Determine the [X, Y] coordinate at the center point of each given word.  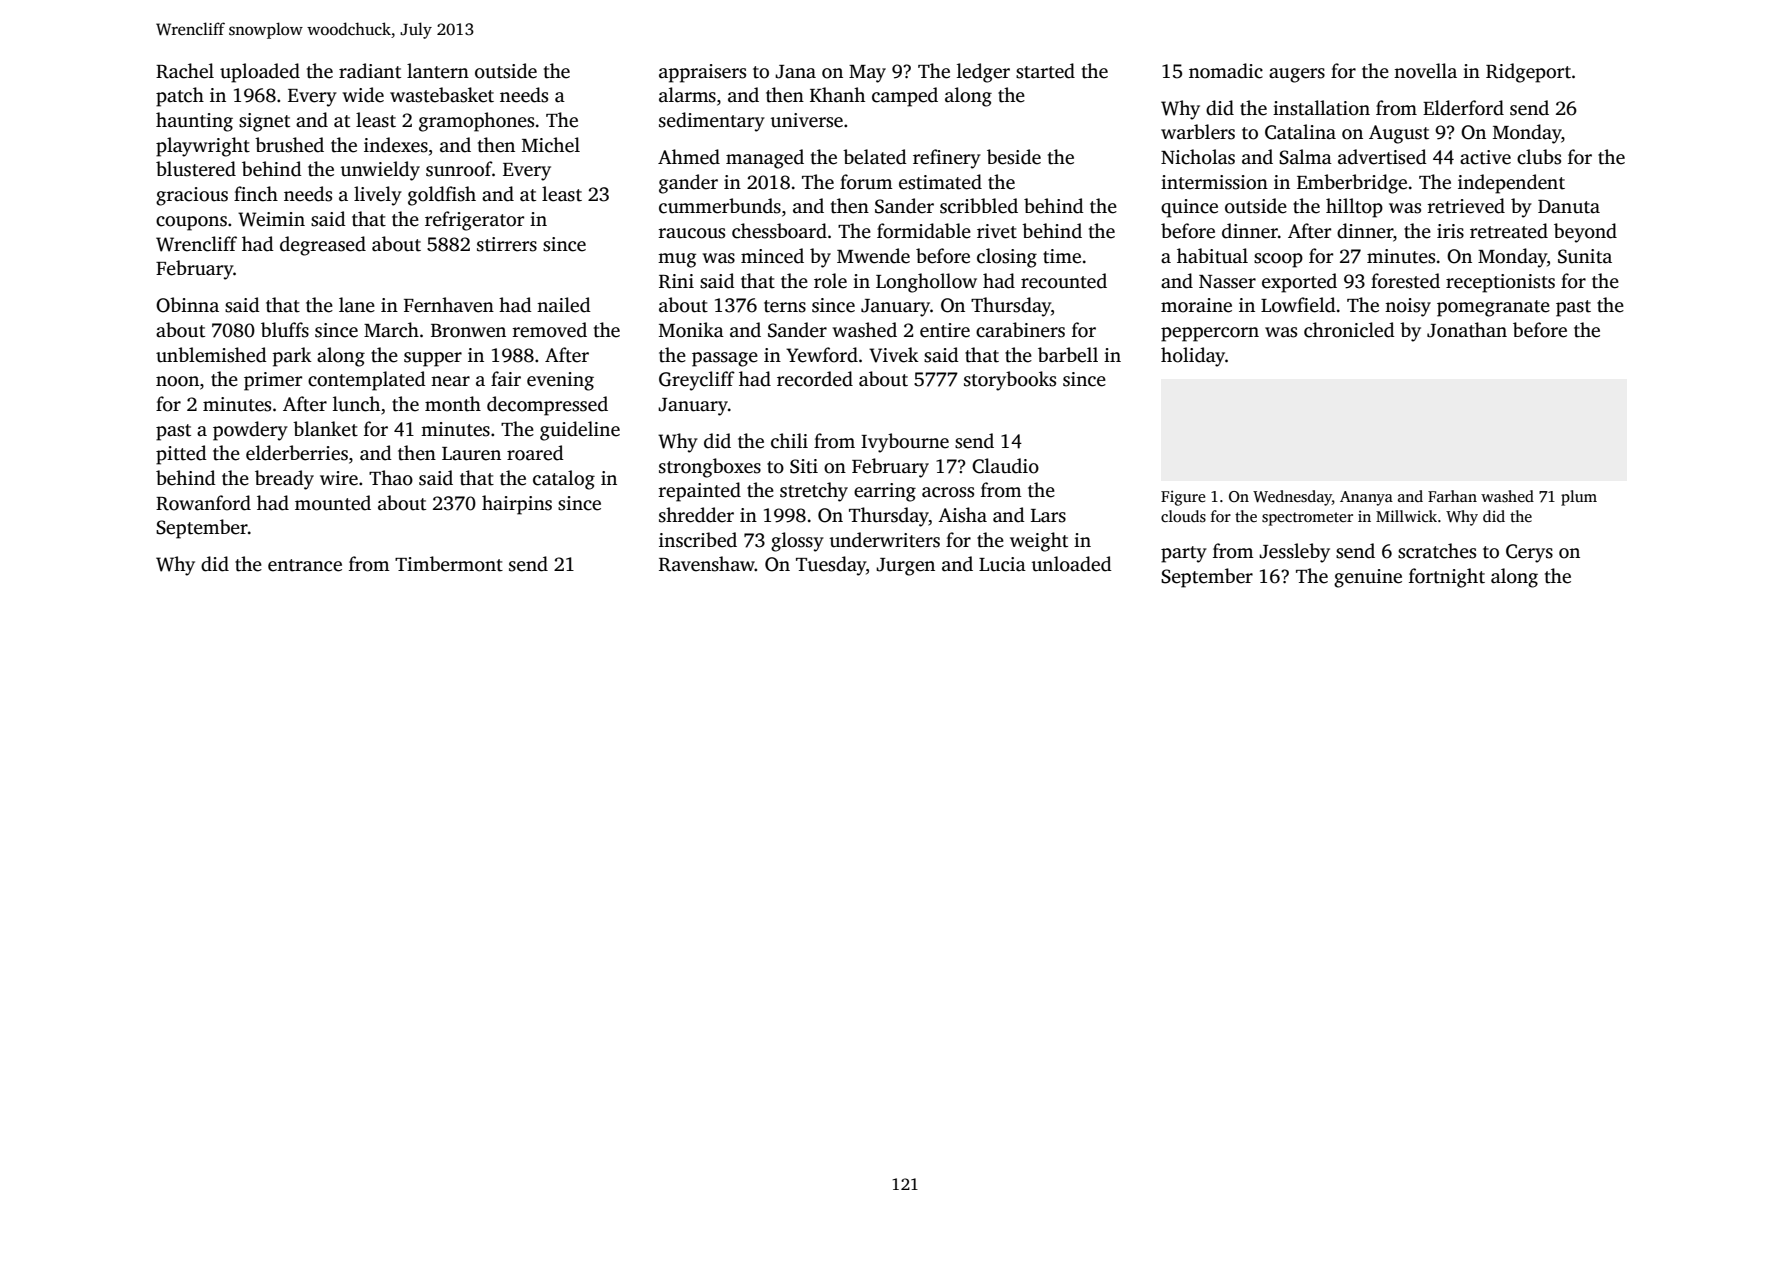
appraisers [702, 73]
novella [1425, 71]
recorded [815, 379]
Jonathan [1467, 330]
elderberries [297, 453]
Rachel [185, 71]
